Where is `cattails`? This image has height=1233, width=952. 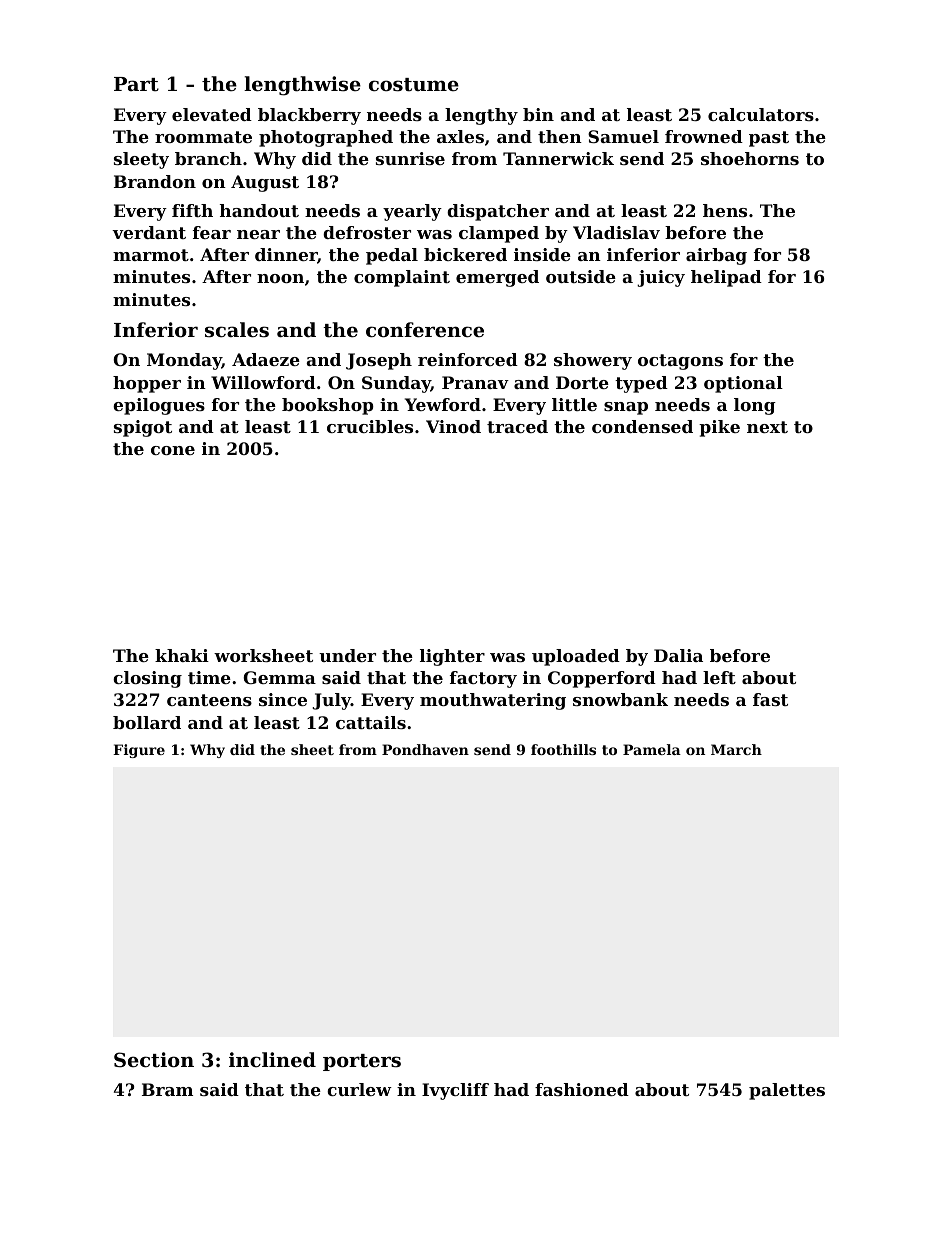
cattails is located at coordinates (371, 722).
